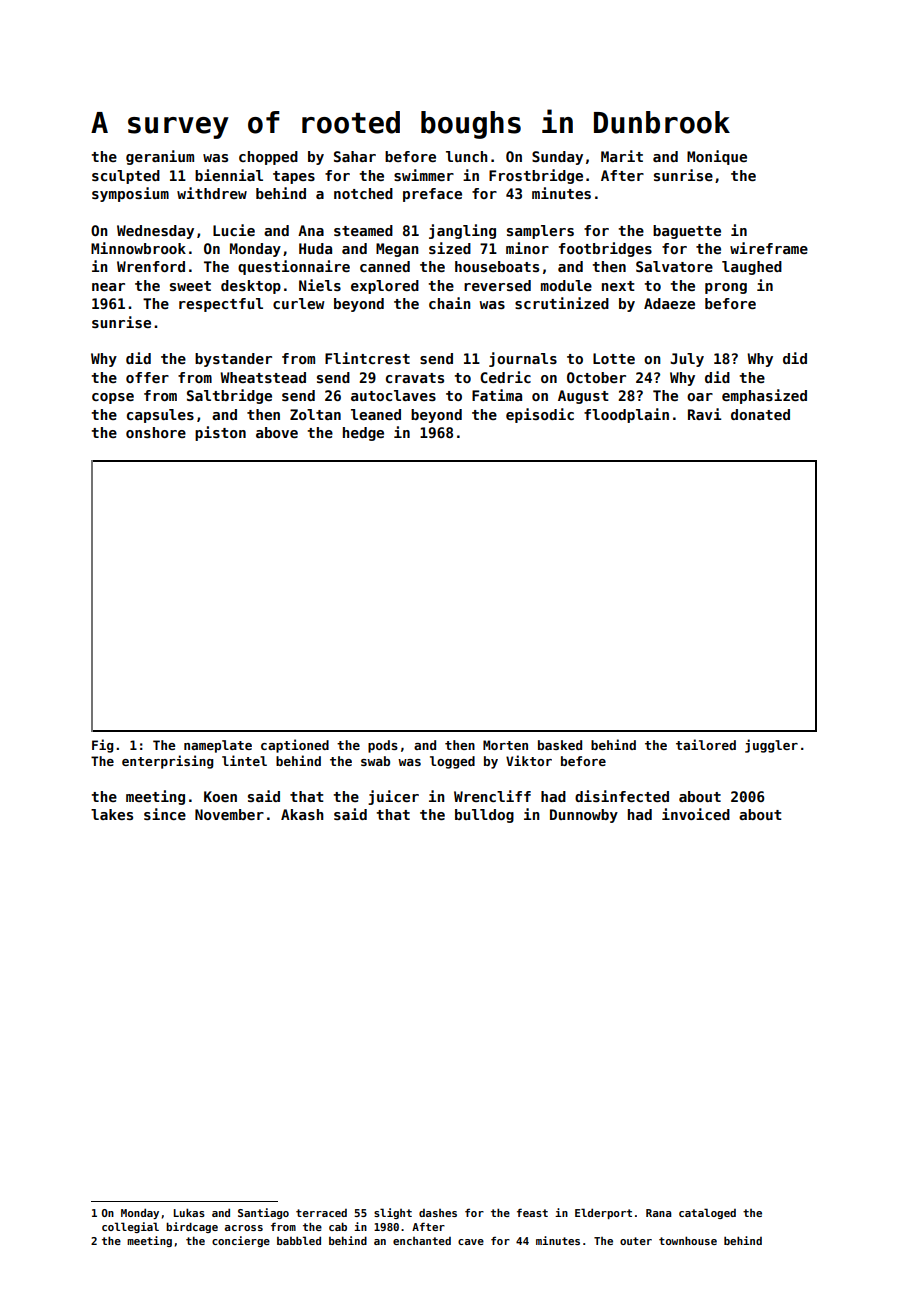 This image has width=908, height=1316. I want to click on Fig, so click(103, 746).
